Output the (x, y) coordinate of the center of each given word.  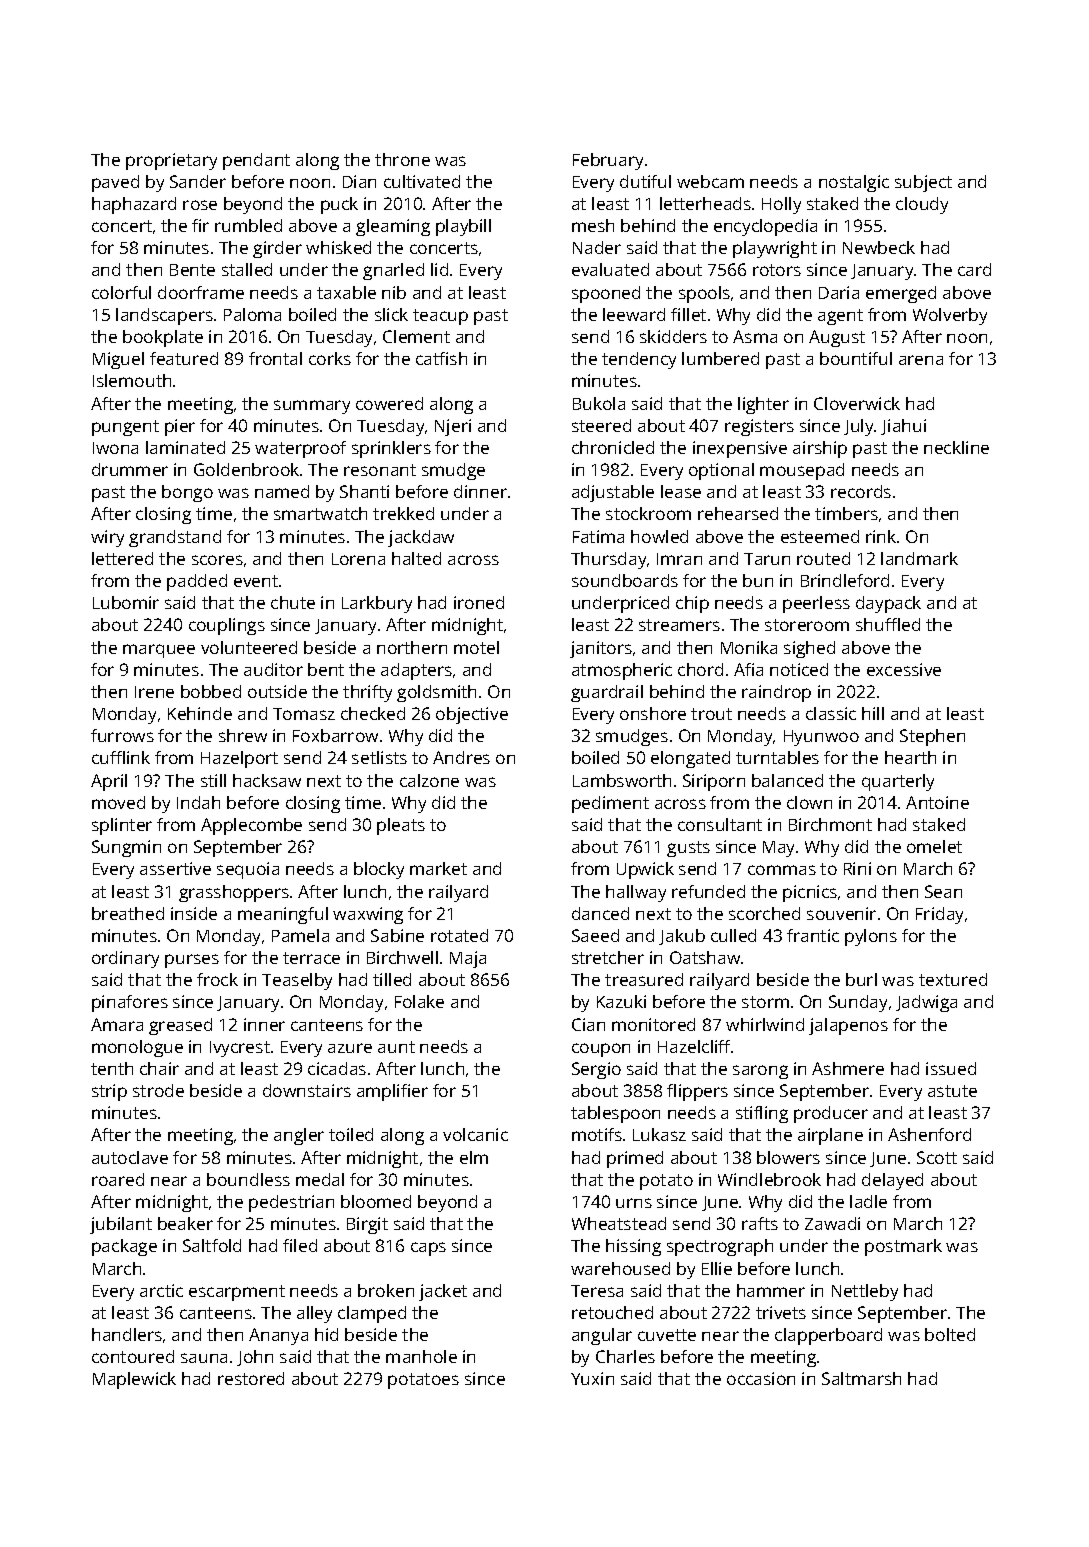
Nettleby (865, 1292)
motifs (597, 1134)
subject (923, 183)
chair (159, 1068)
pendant (256, 161)
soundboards (625, 580)
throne (402, 159)
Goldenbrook (246, 469)
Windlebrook (769, 1179)
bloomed (376, 1201)
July (859, 427)
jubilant (121, 1225)
